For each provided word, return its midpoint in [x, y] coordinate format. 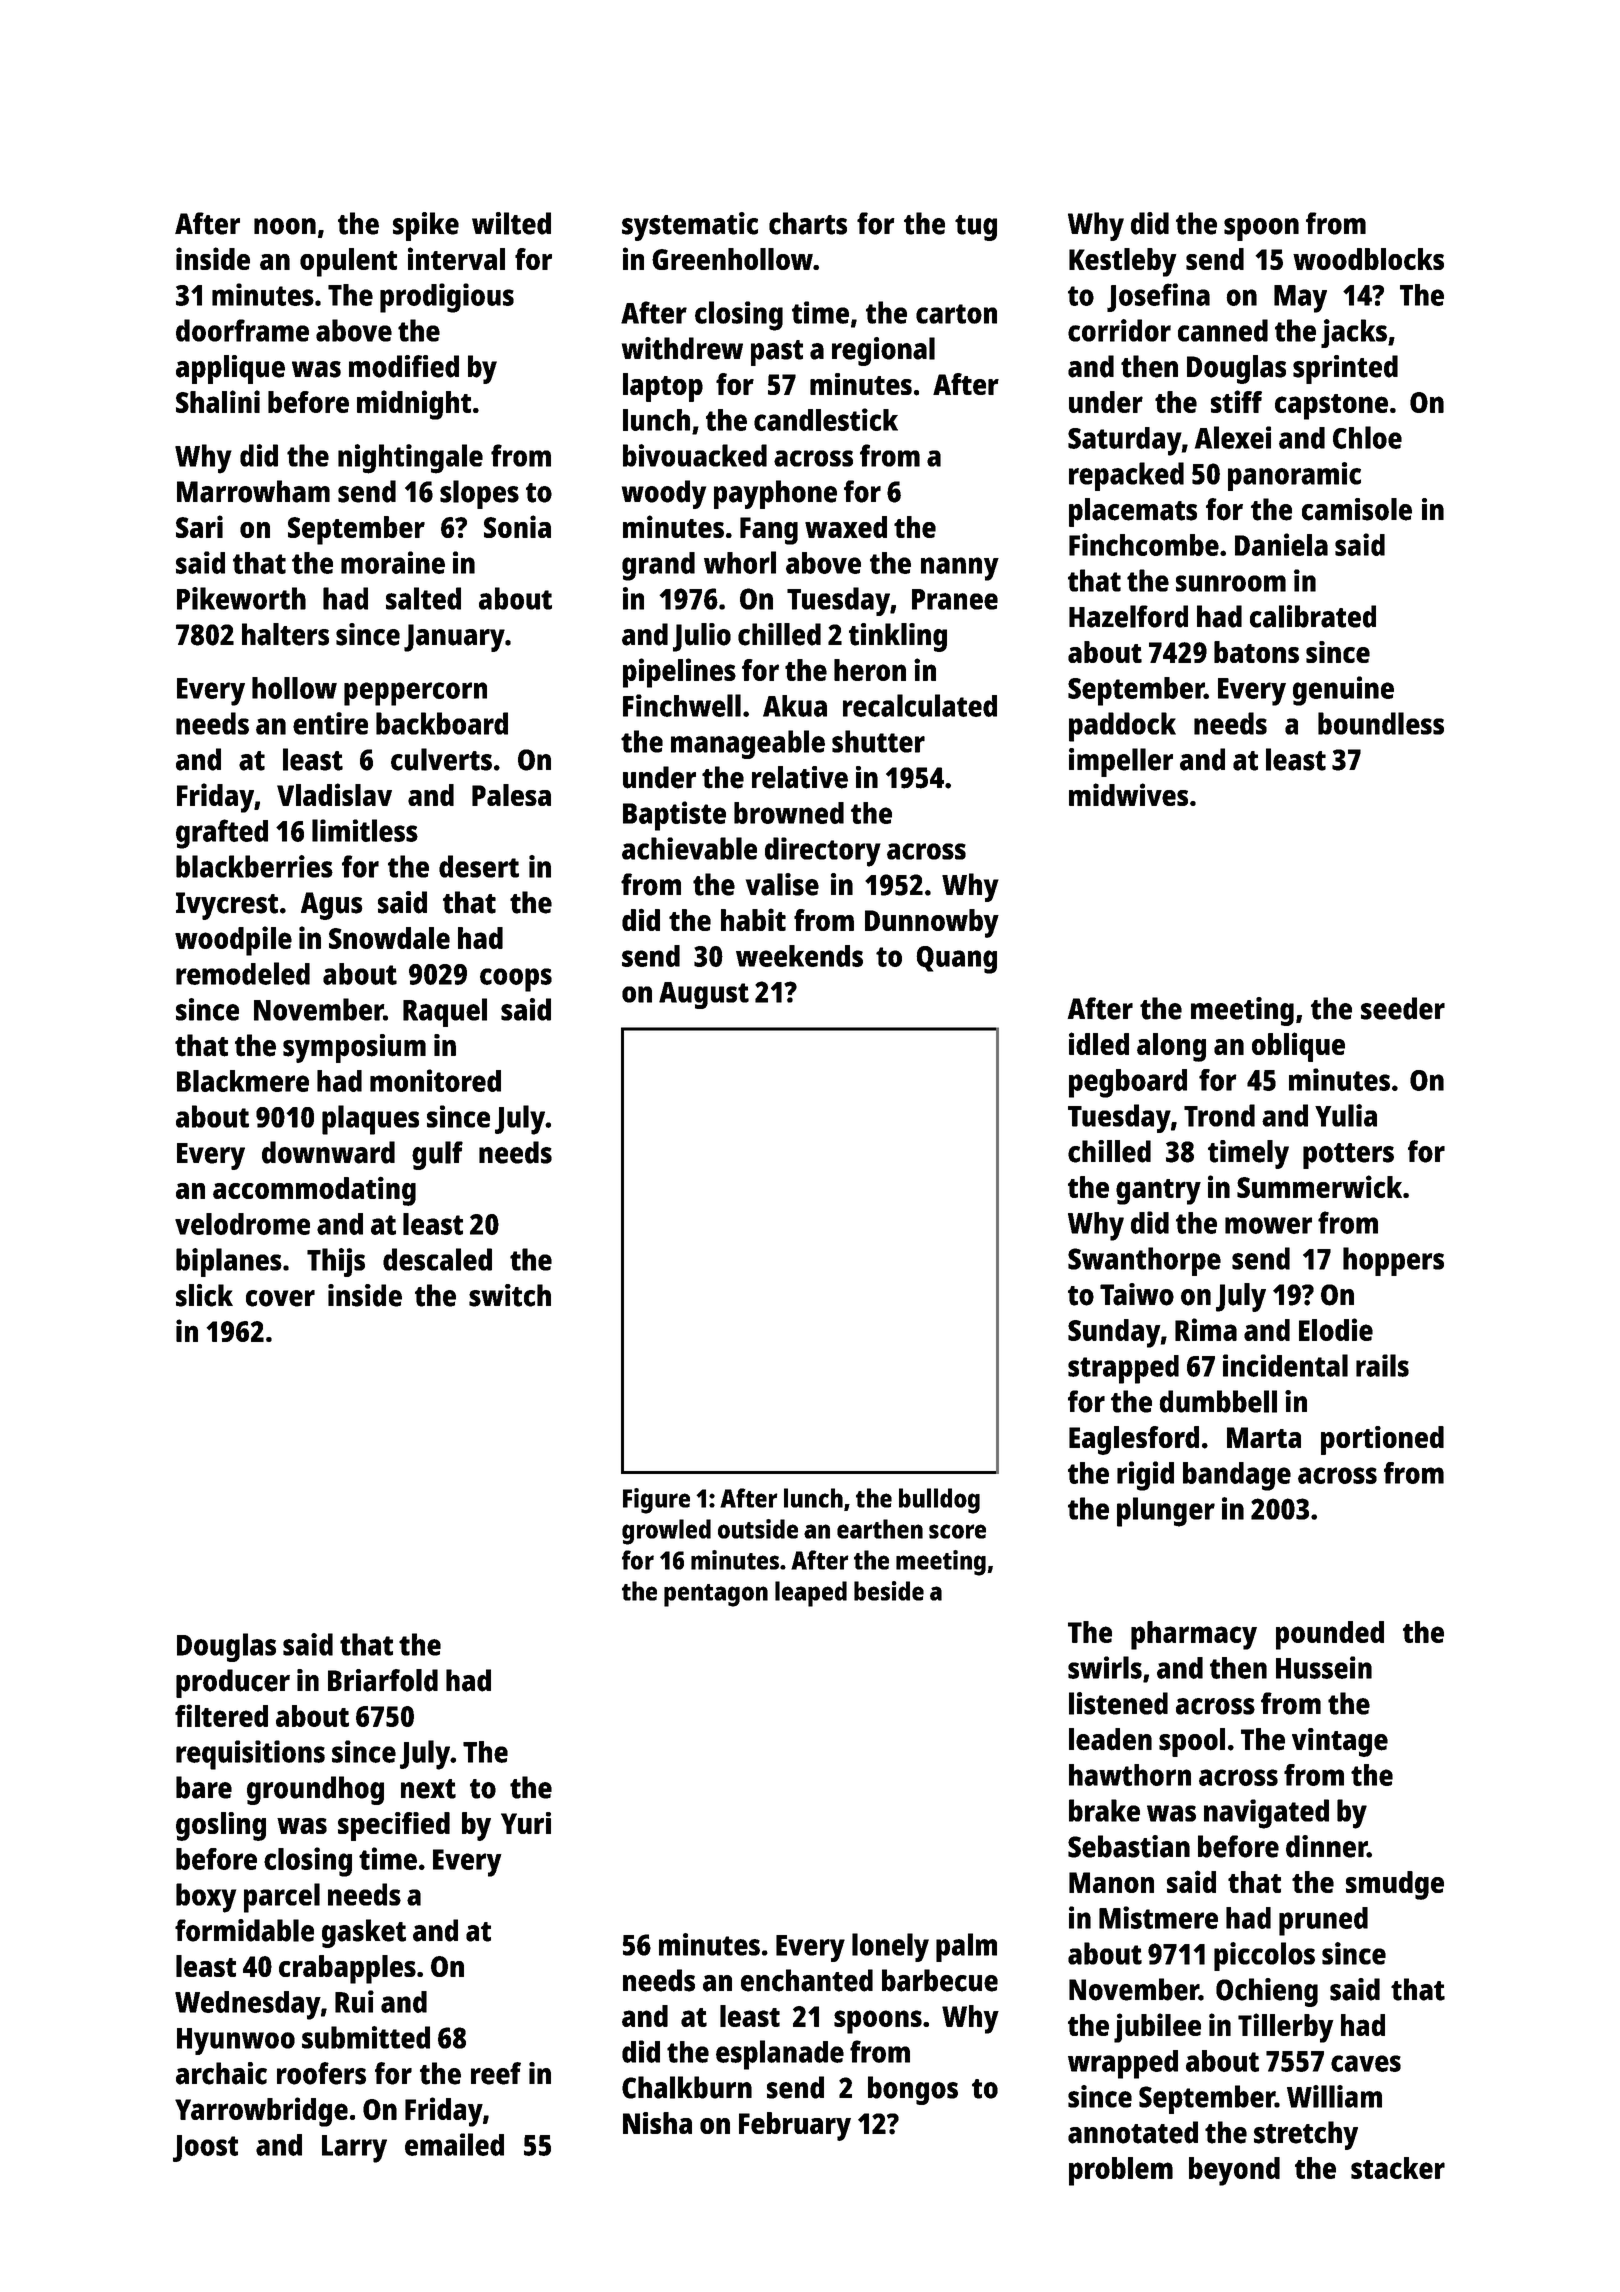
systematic [690, 226]
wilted [511, 223]
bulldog [939, 1501]
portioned [1382, 1440]
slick [204, 1295]
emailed [454, 2144]
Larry [354, 2149]
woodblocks [1368, 259]
